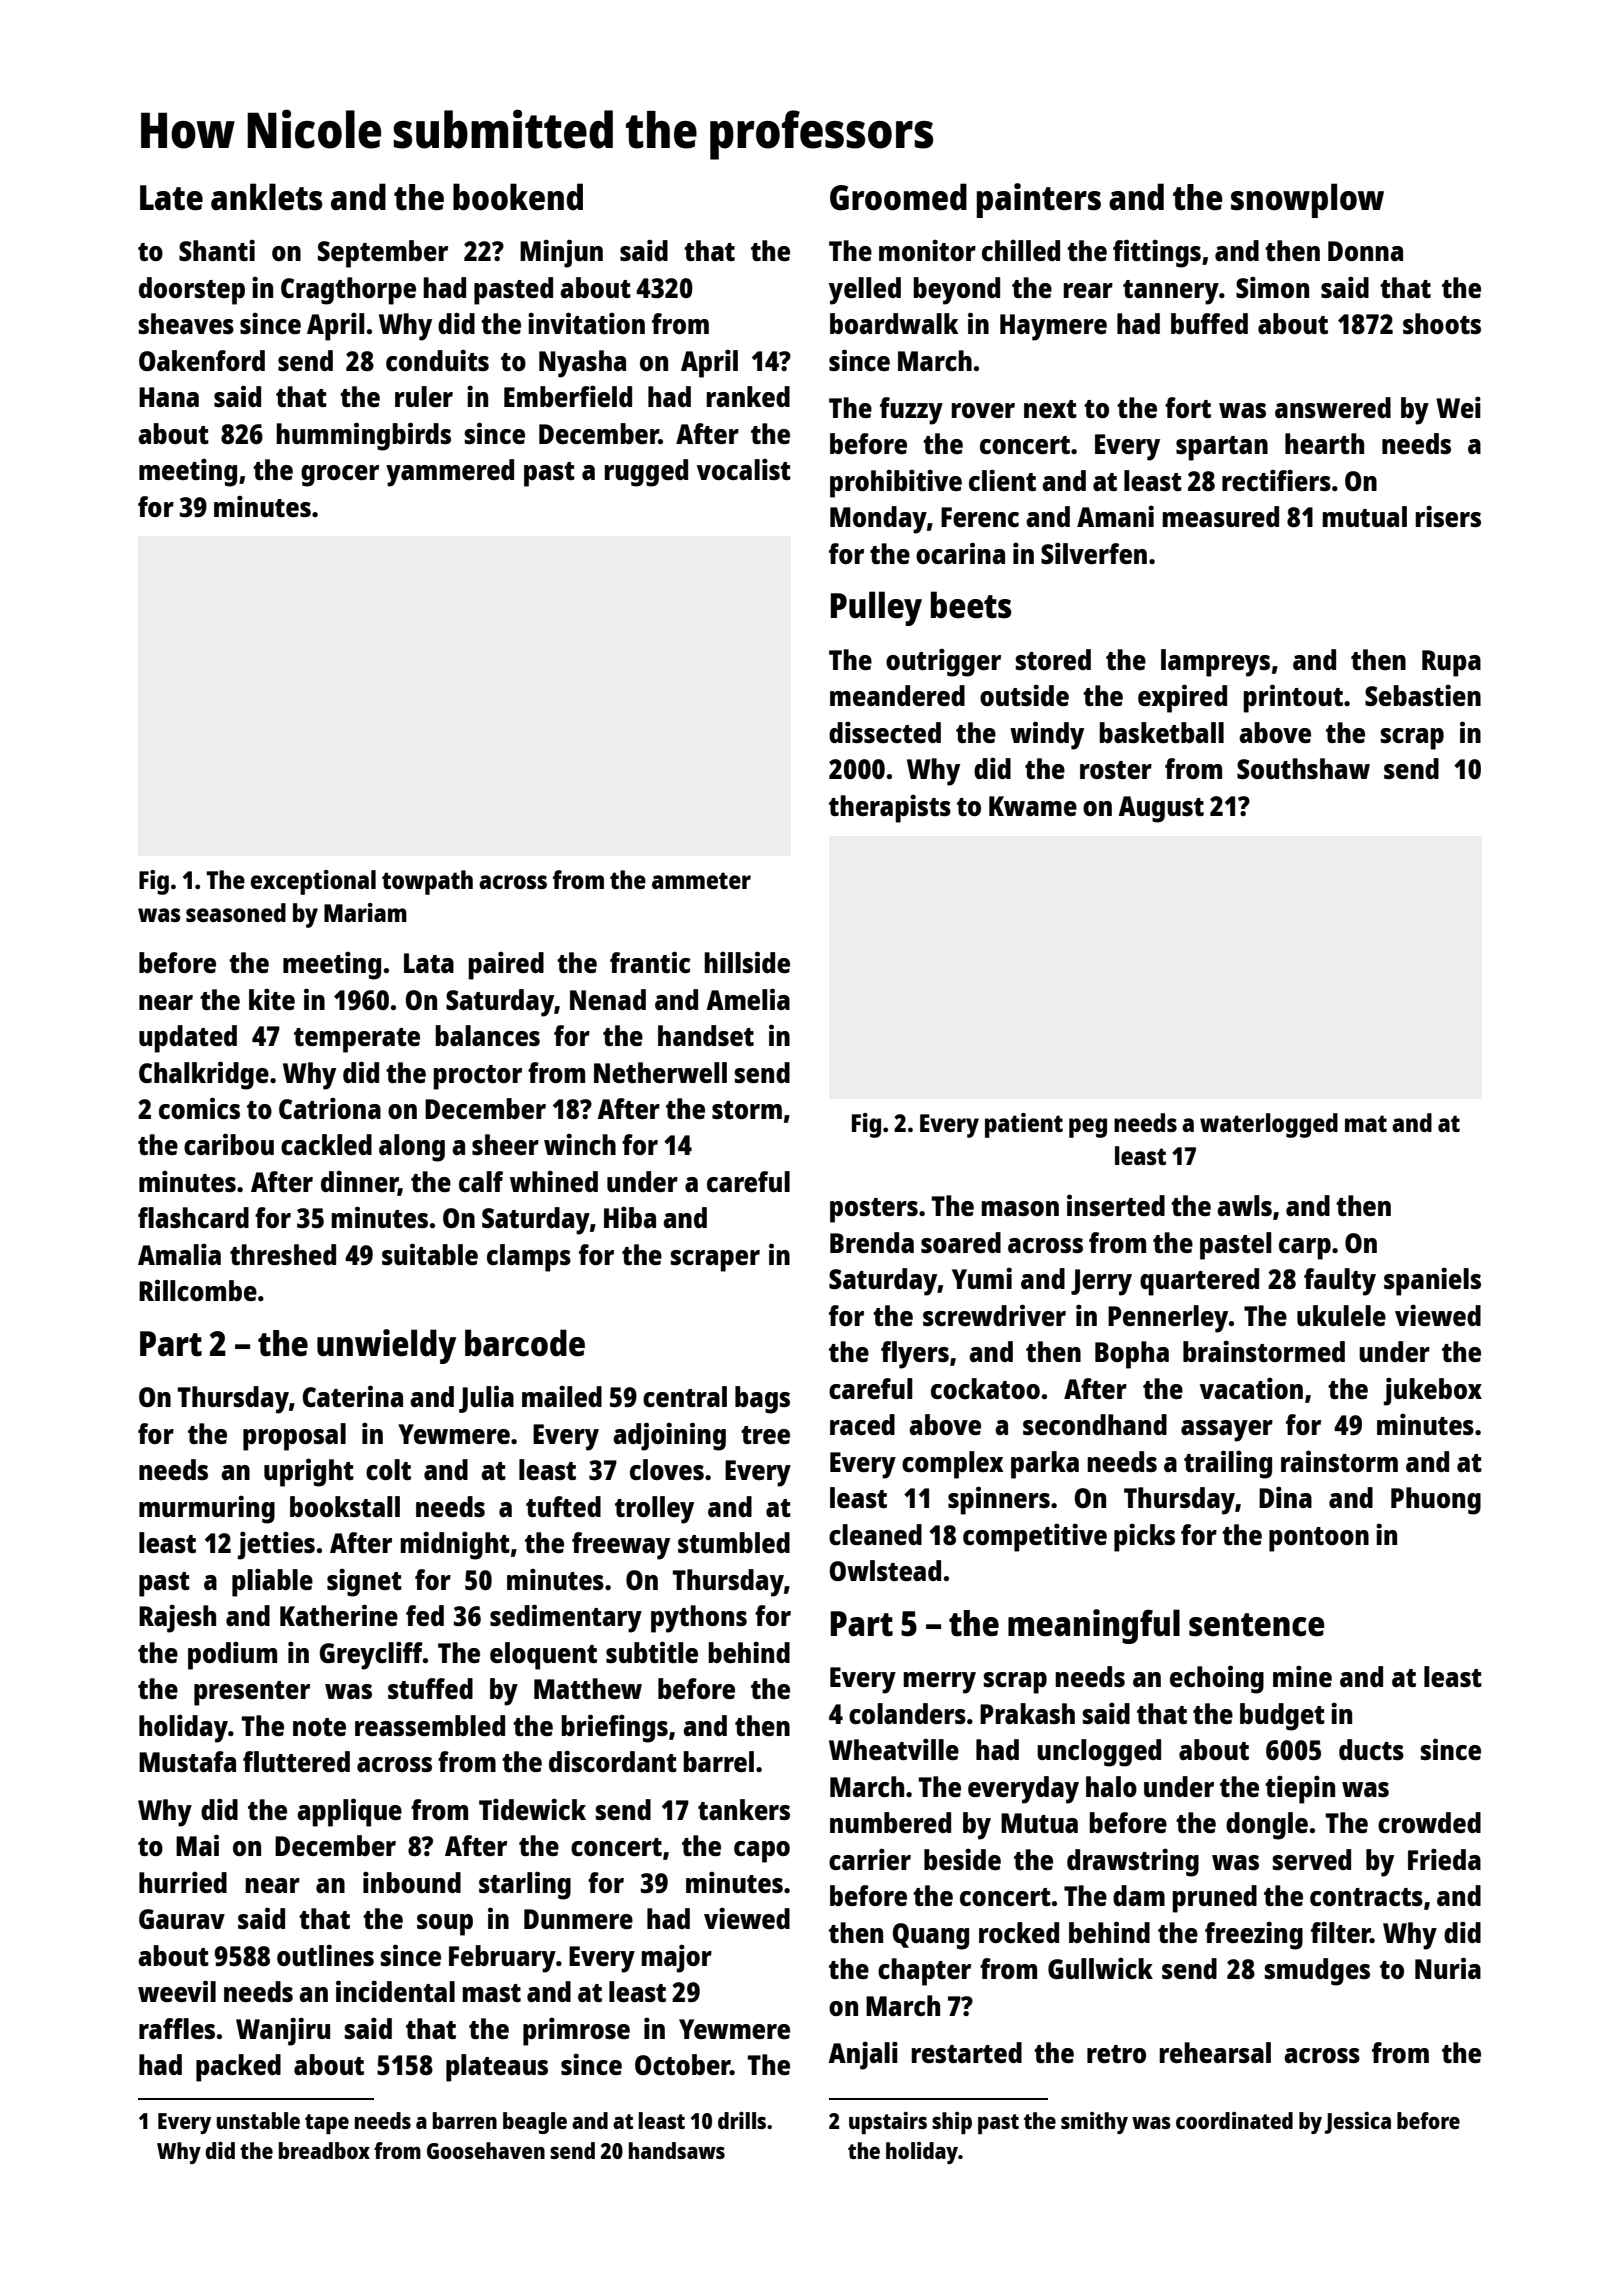 The height and width of the document is (2292, 1620). I want to click on mast, so click(491, 1993).
